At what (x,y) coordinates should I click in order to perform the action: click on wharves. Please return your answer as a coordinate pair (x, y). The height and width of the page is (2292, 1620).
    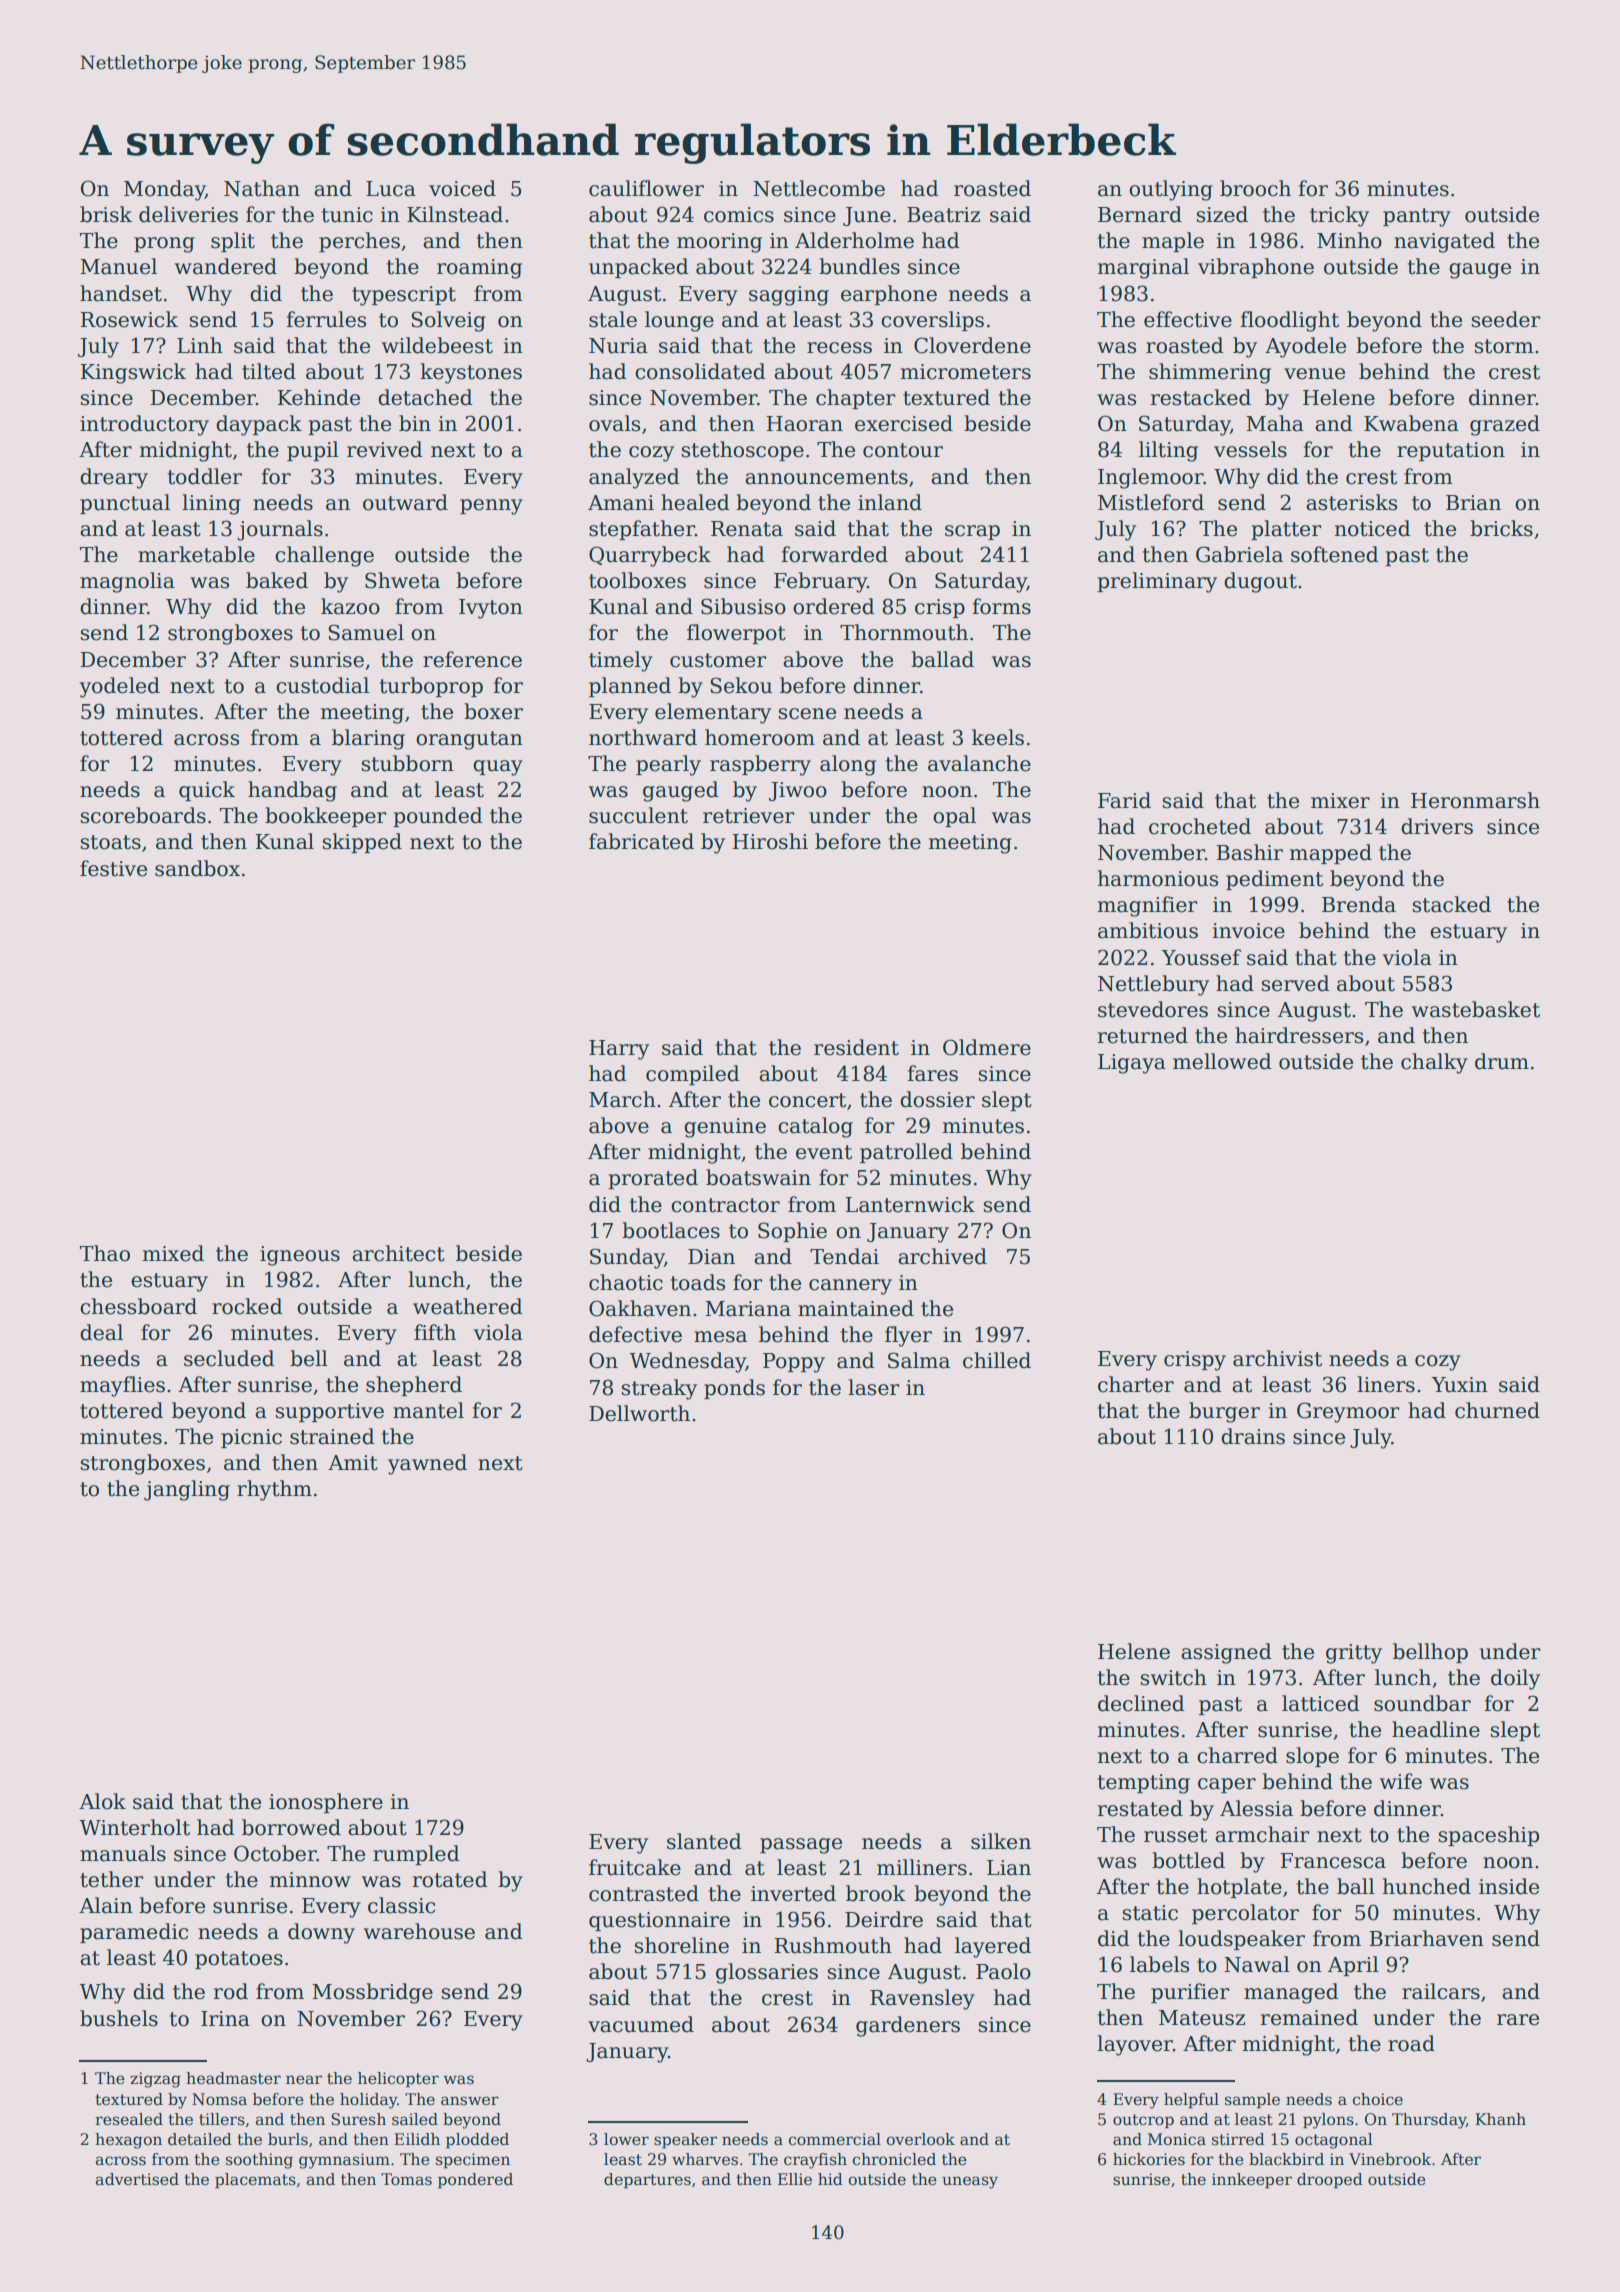
    Looking at the image, I should click on (705, 2159).
